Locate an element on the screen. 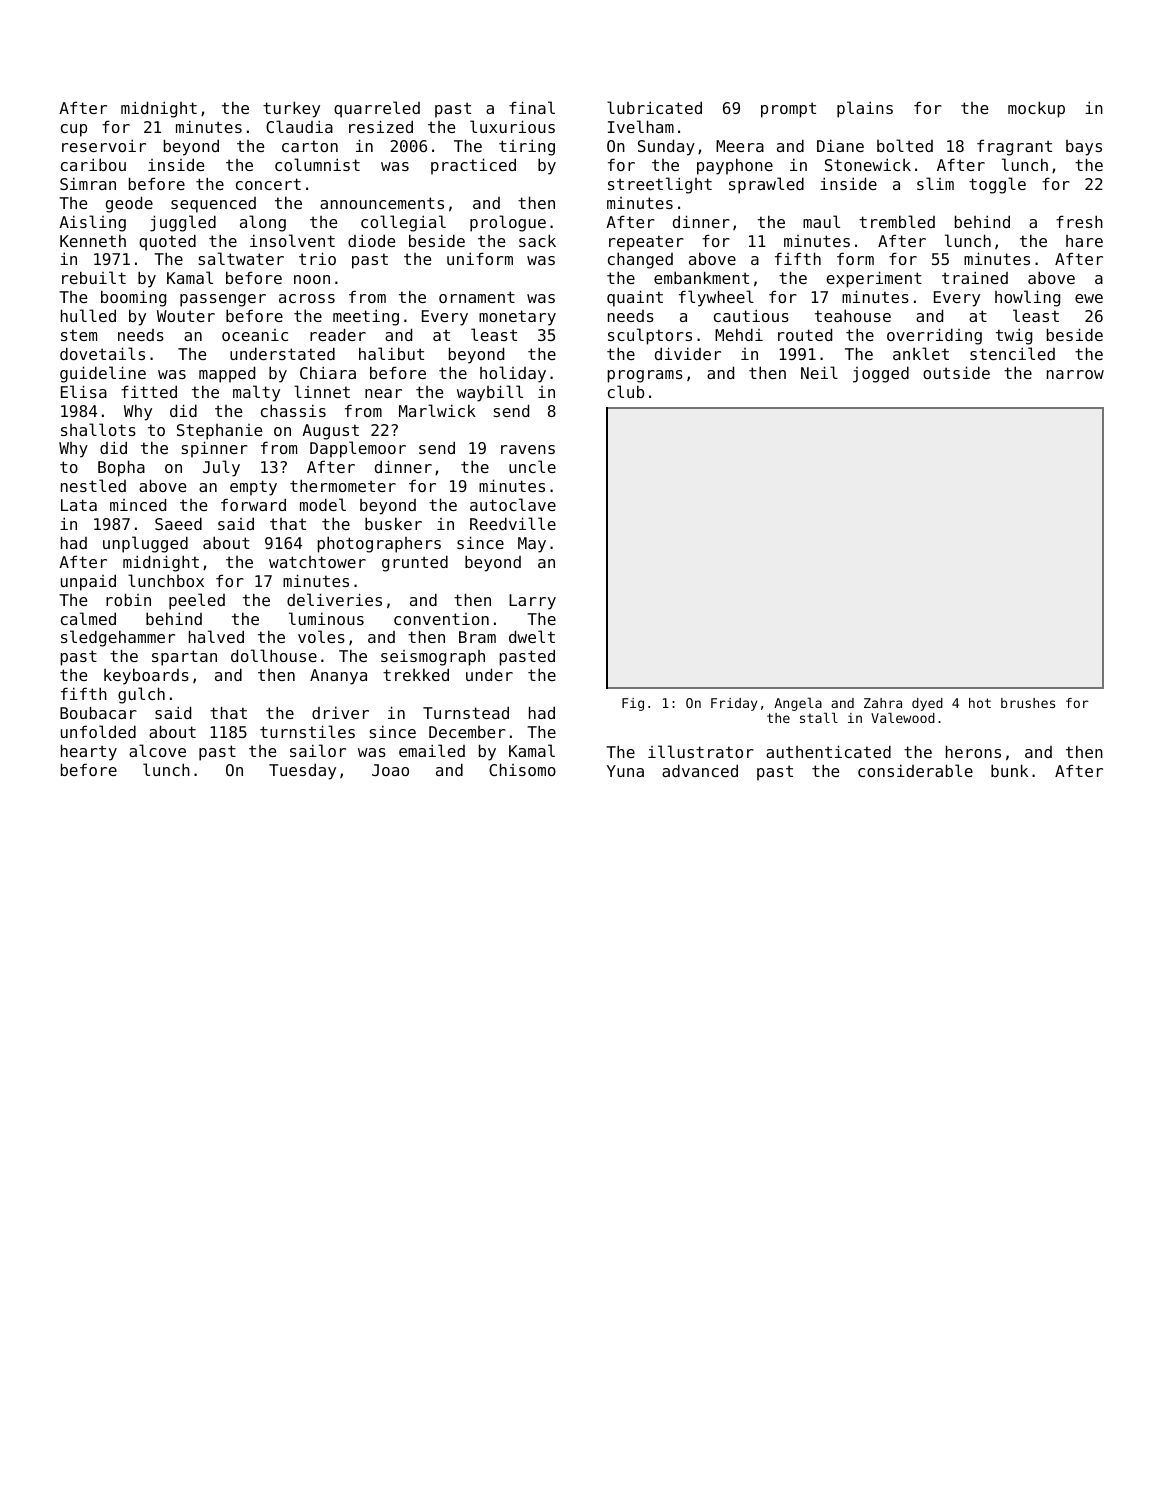 The height and width of the screenshot is (1505, 1163). Tuesday is located at coordinates (302, 771).
